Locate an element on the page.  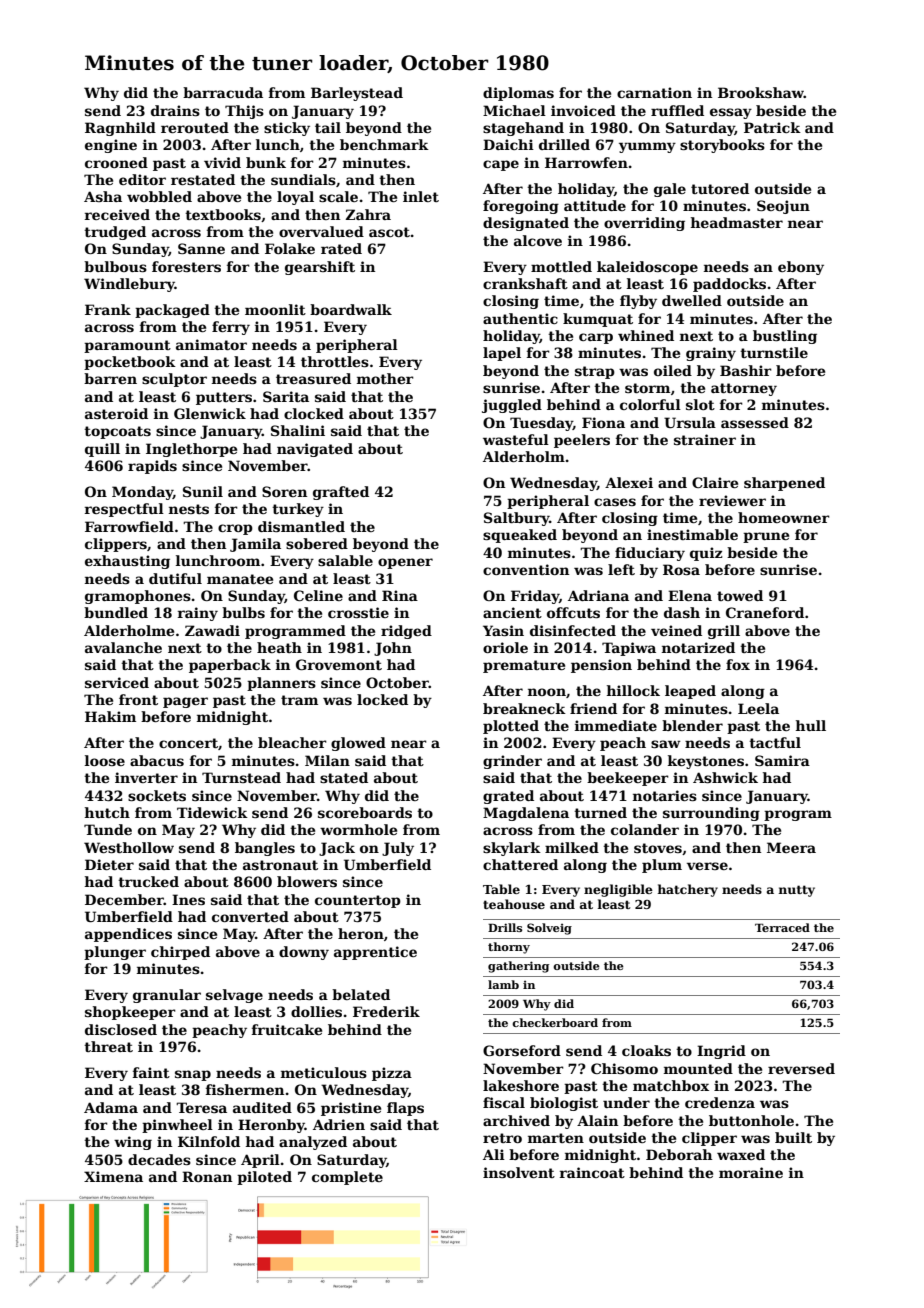
grafted is located at coordinates (341, 493).
